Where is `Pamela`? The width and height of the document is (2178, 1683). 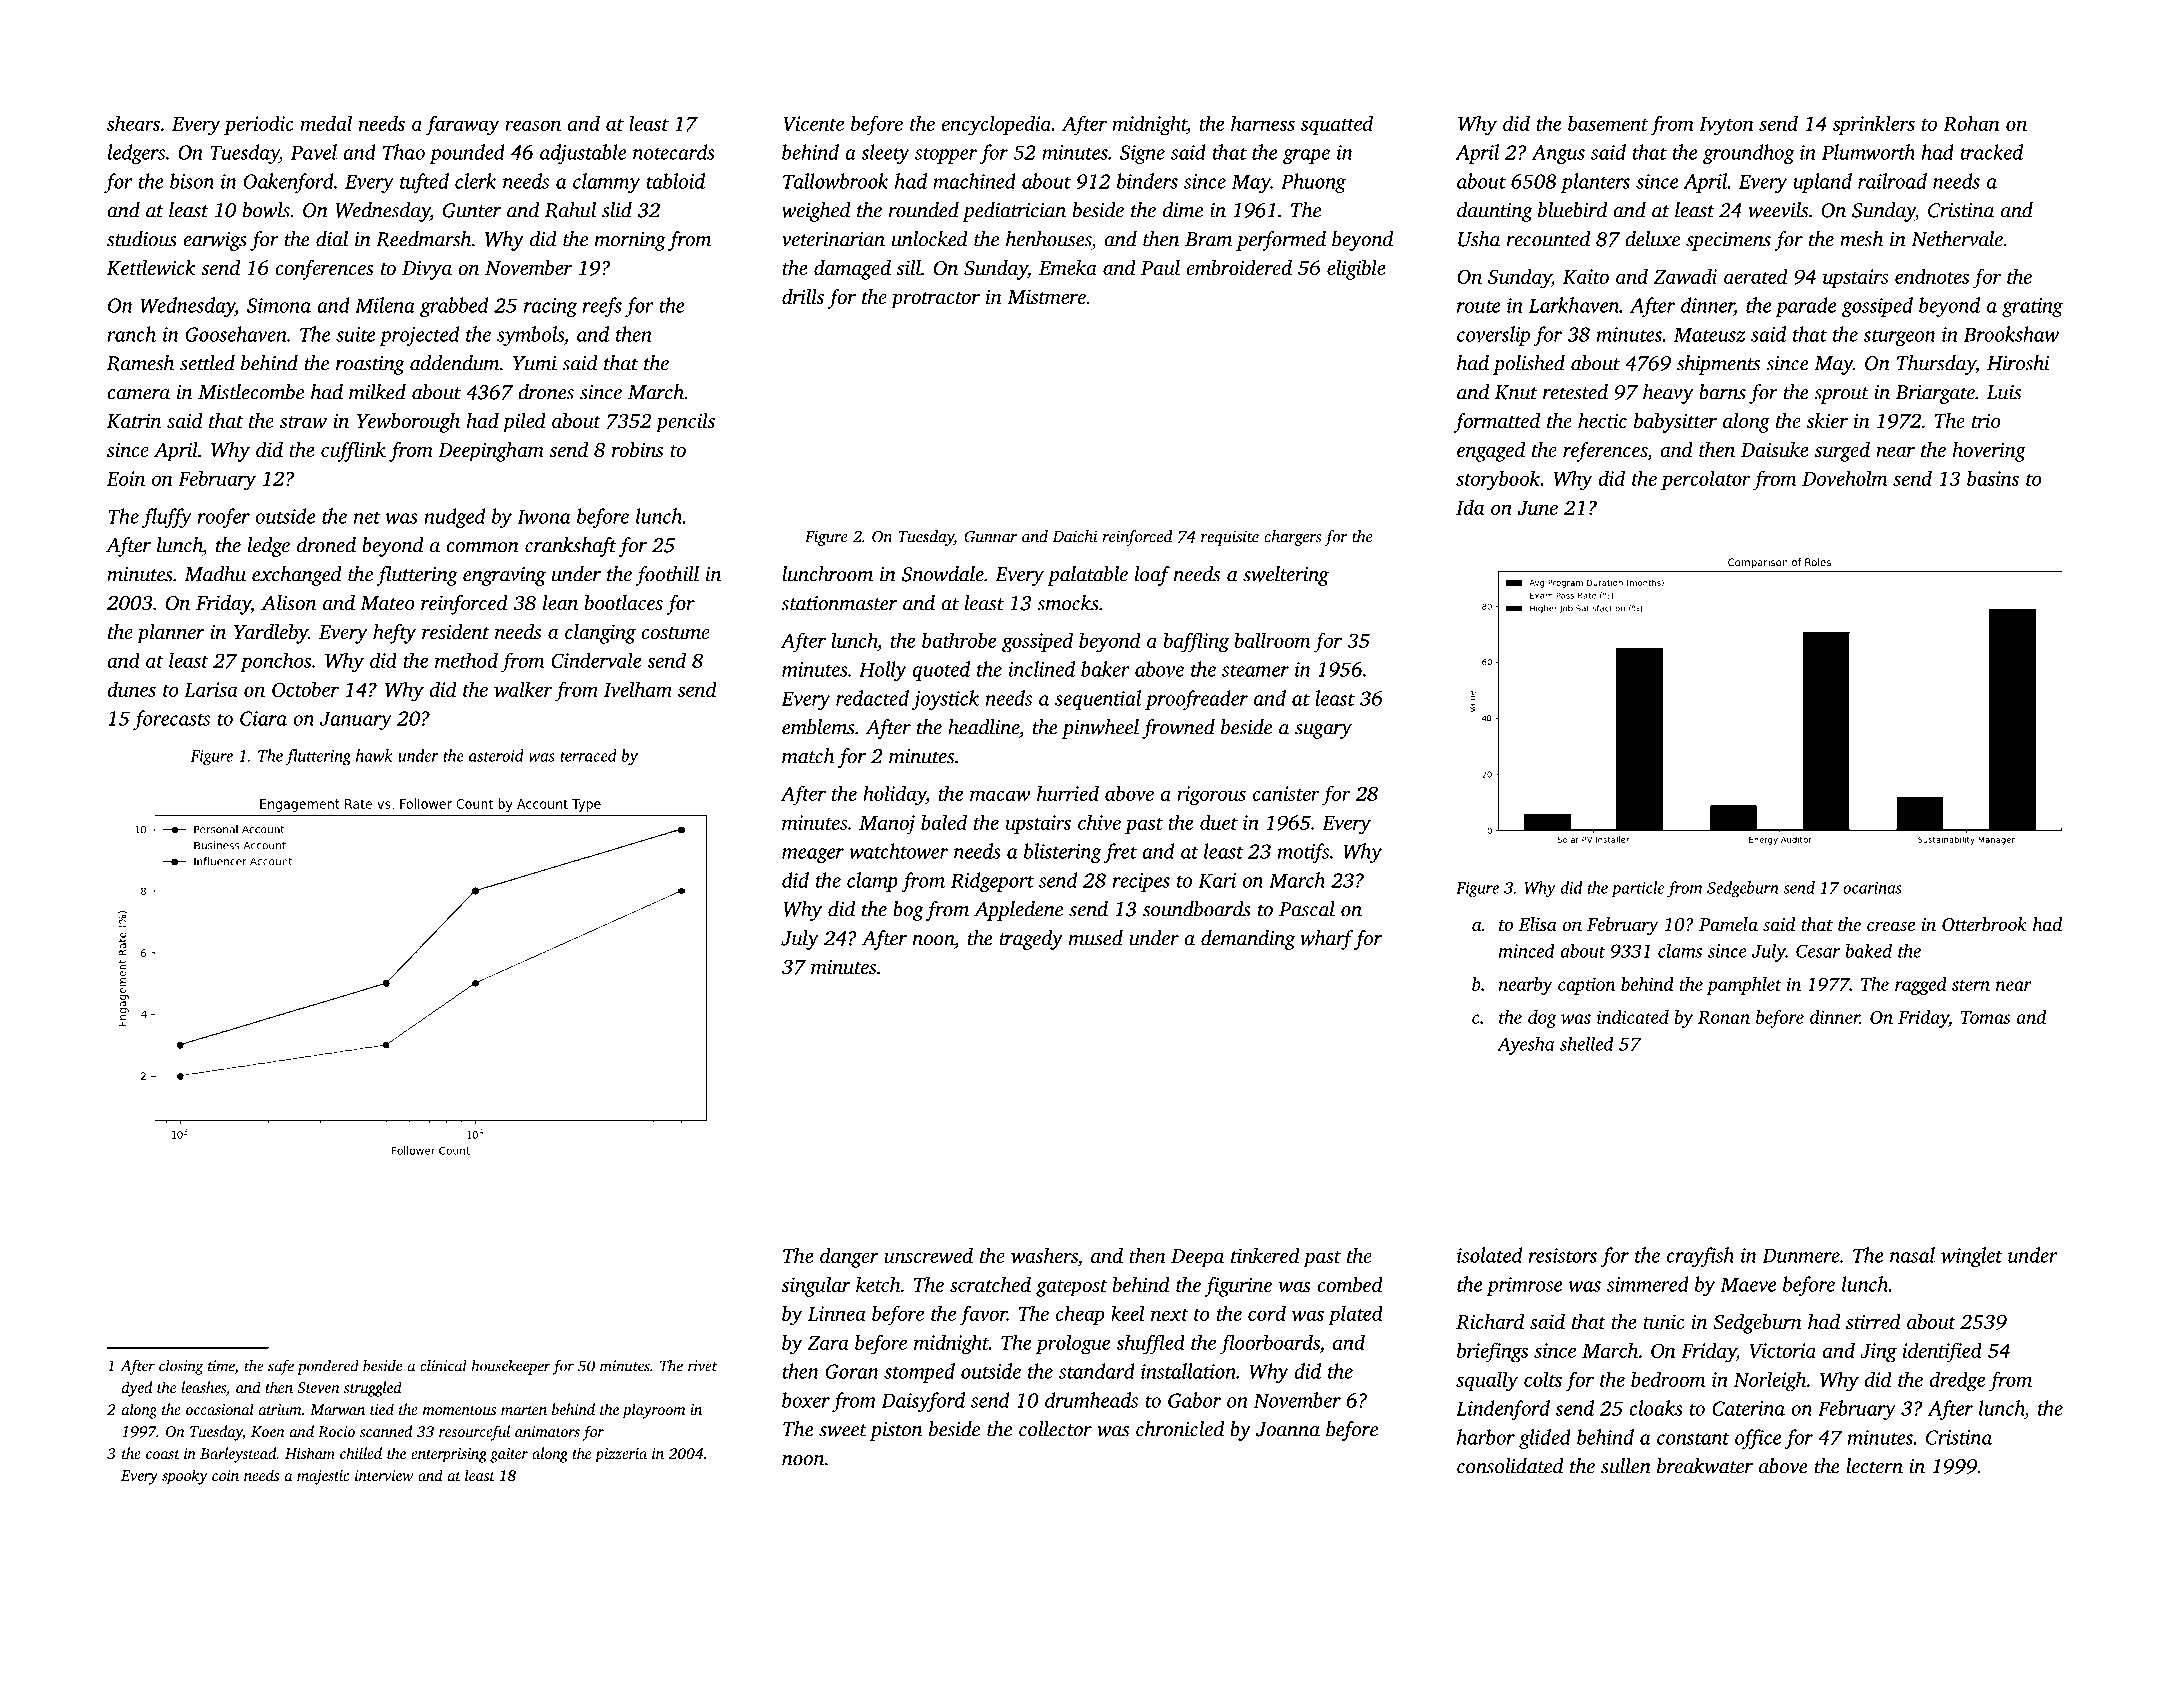
Pamela is located at coordinates (1728, 924).
